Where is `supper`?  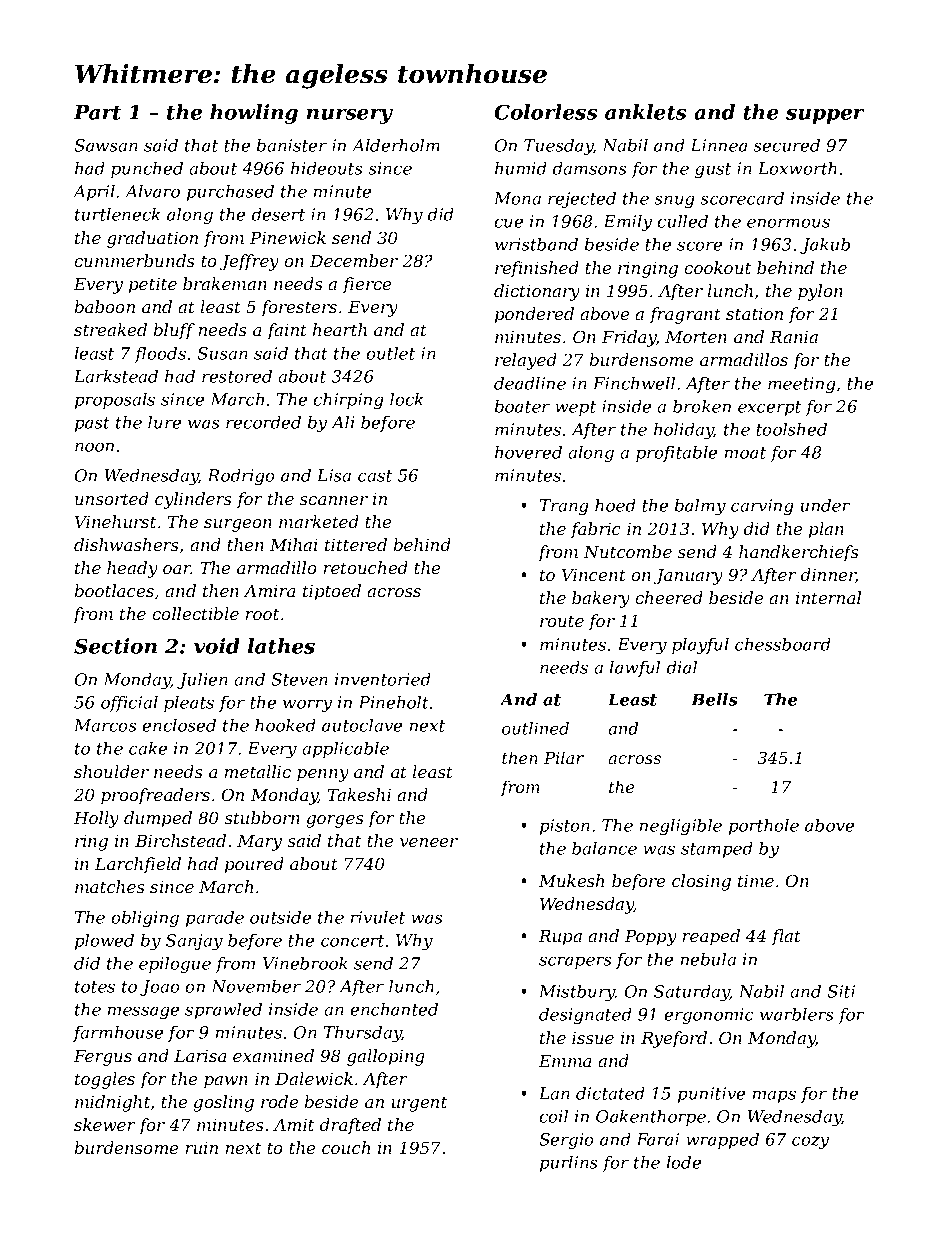 supper is located at coordinates (825, 116).
